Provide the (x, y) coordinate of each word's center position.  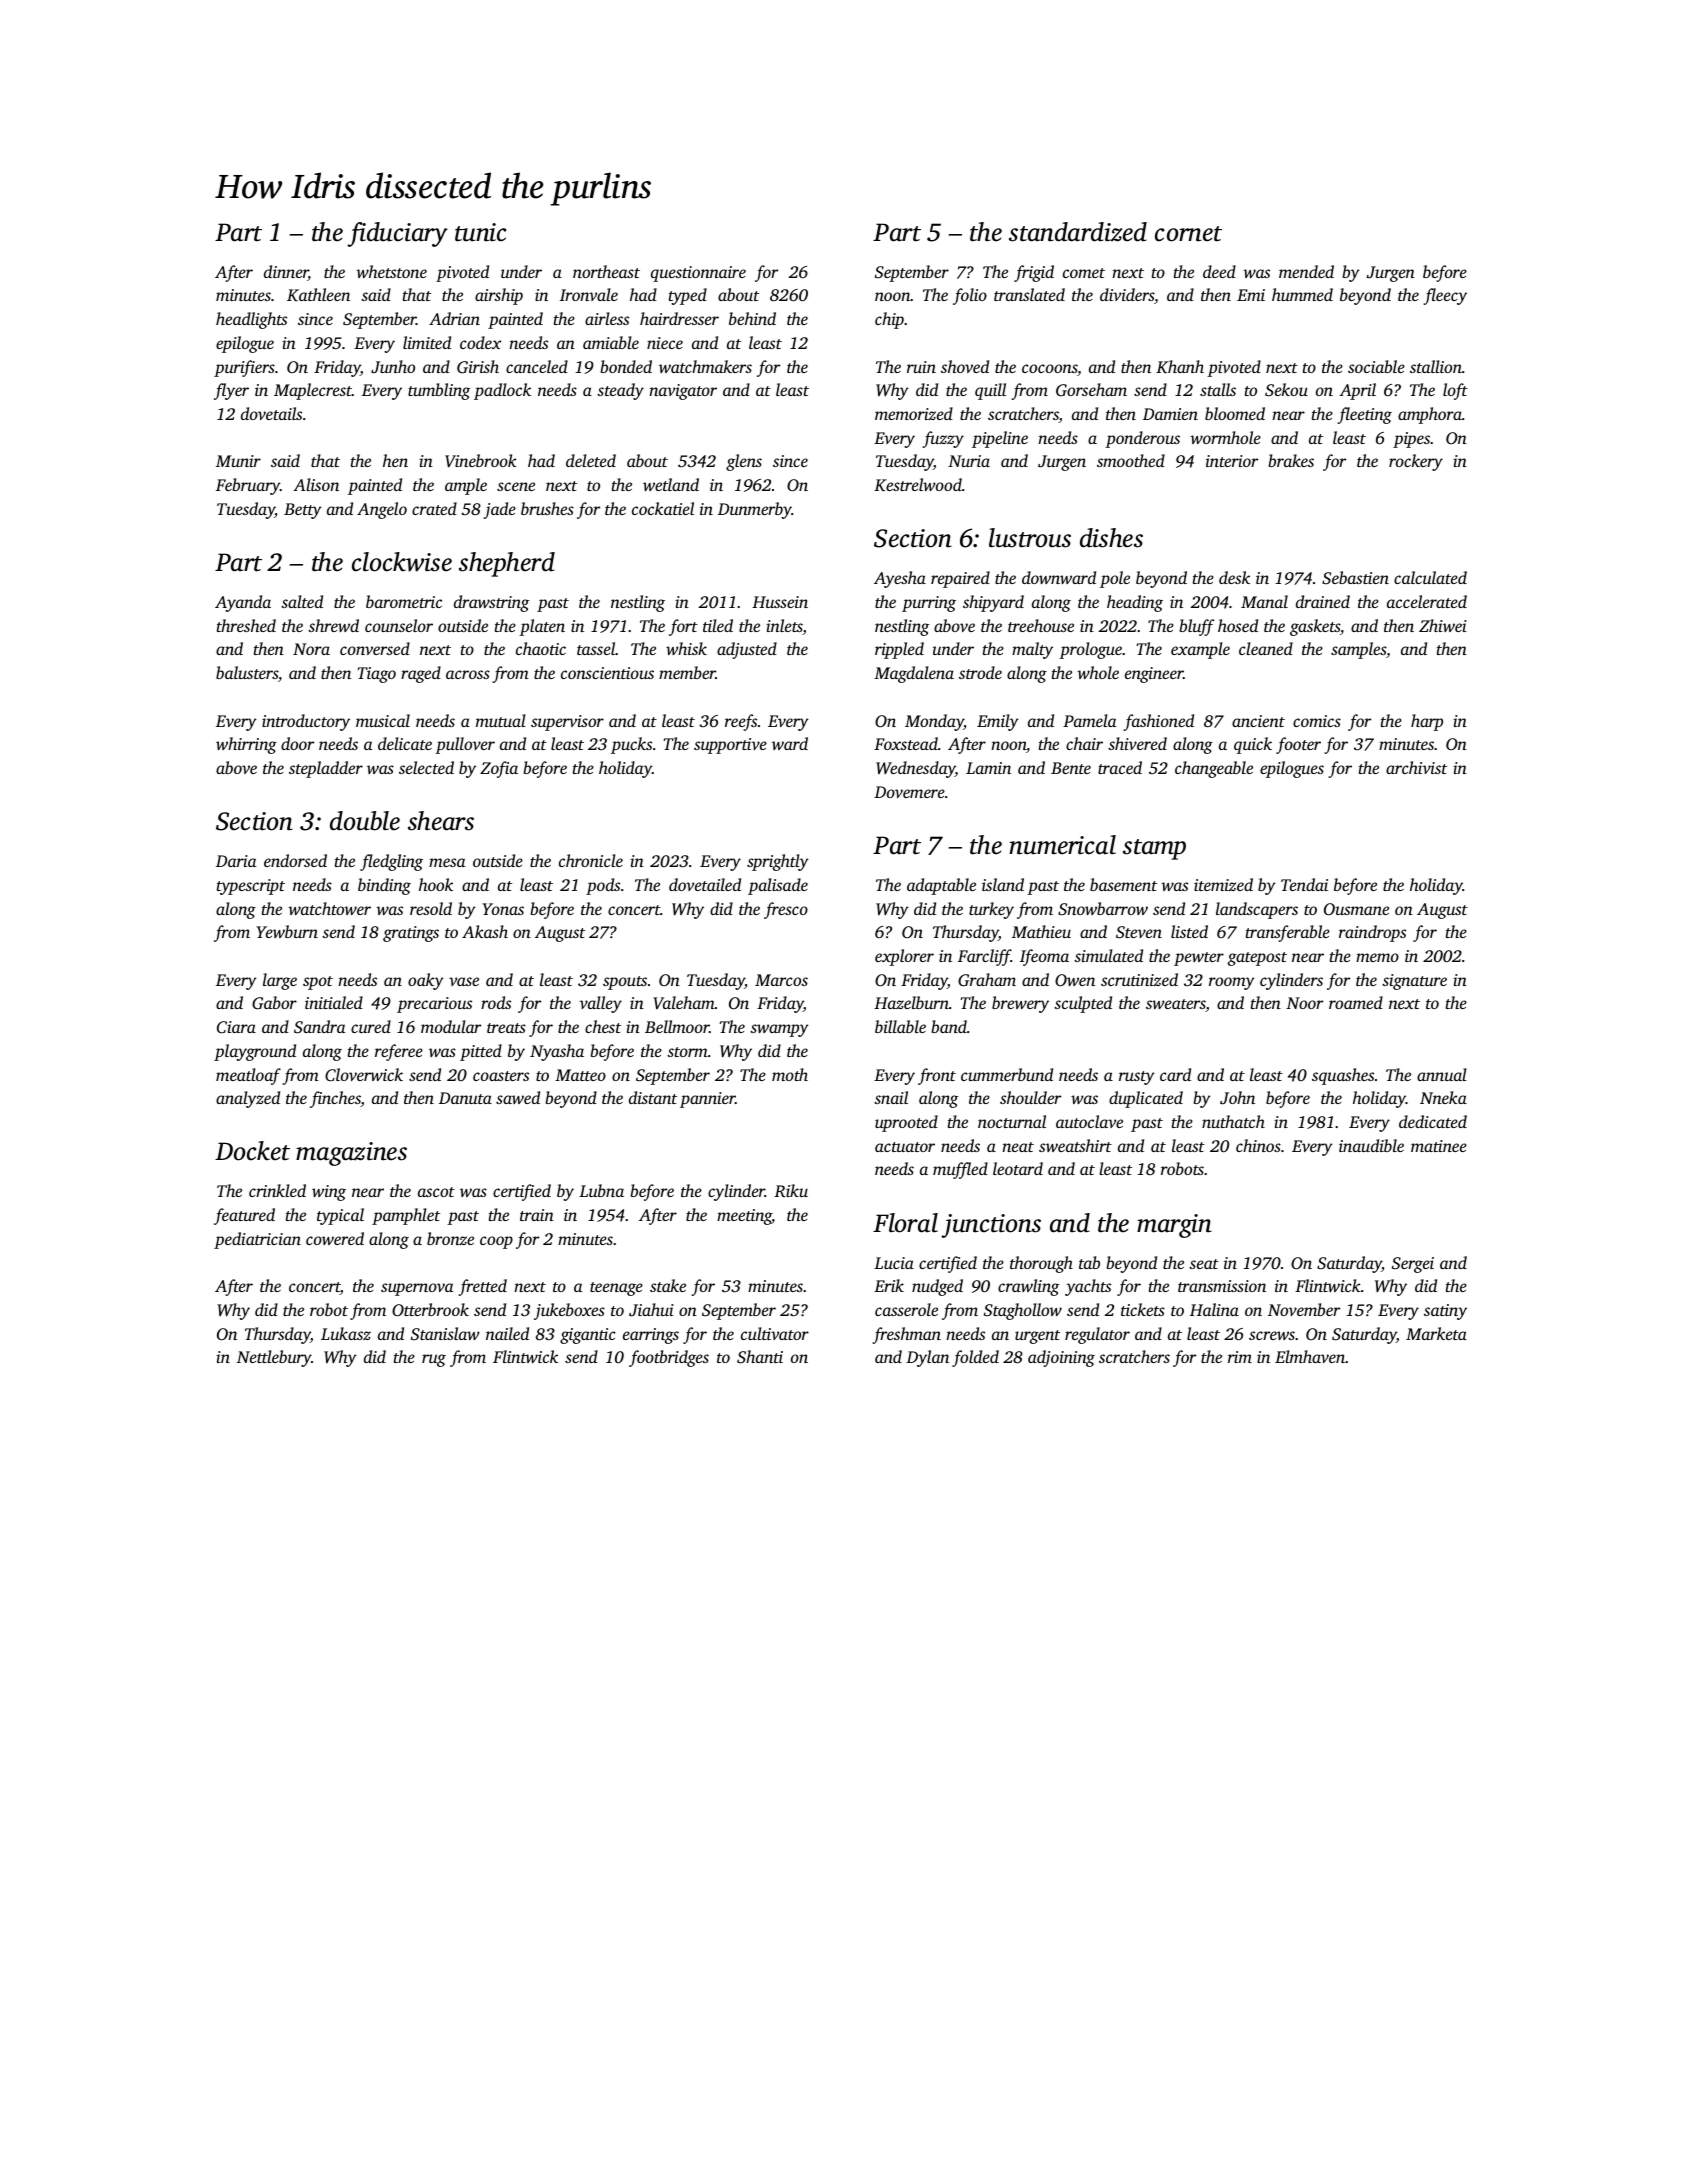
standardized (1078, 232)
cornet (1188, 234)
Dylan (927, 1358)
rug (434, 1360)
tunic (481, 232)
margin (1174, 1226)
